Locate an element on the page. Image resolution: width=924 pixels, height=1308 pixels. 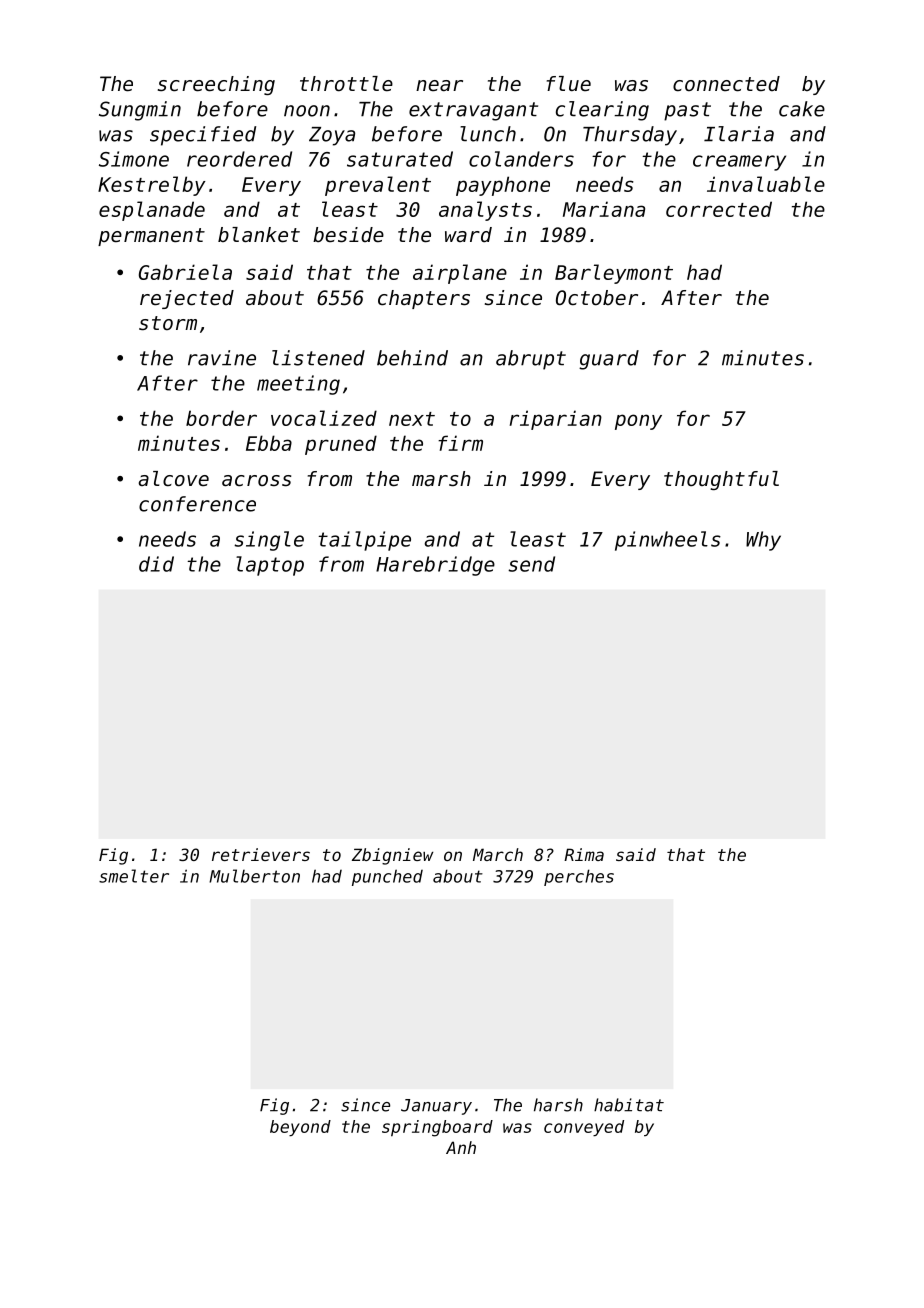
send is located at coordinates (531, 564).
